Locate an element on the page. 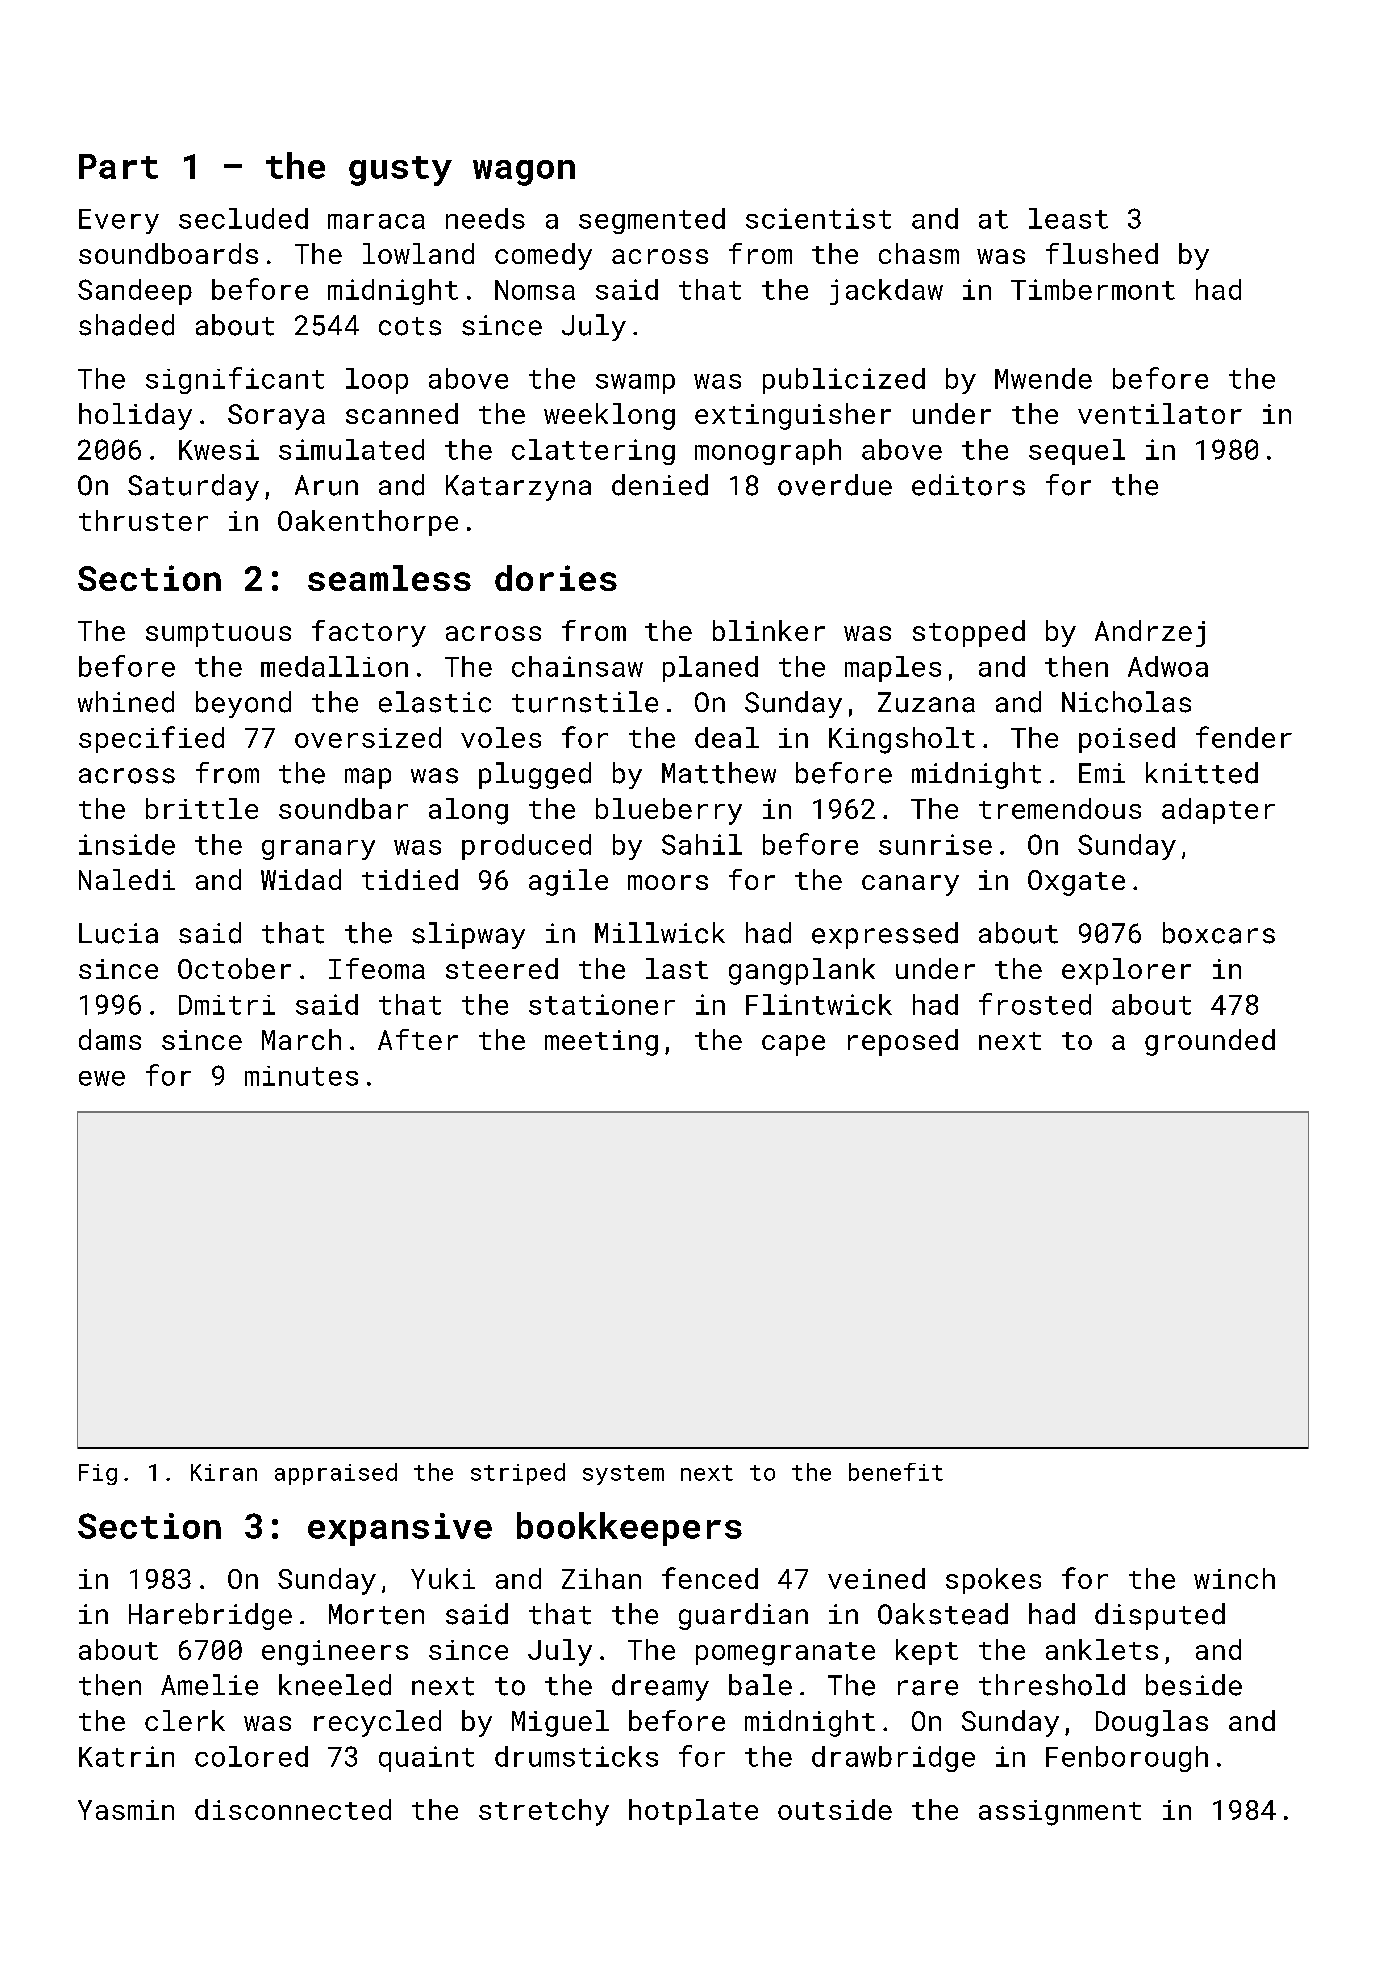 The width and height of the page is (1386, 1969). Oakenthorpe is located at coordinates (368, 523).
